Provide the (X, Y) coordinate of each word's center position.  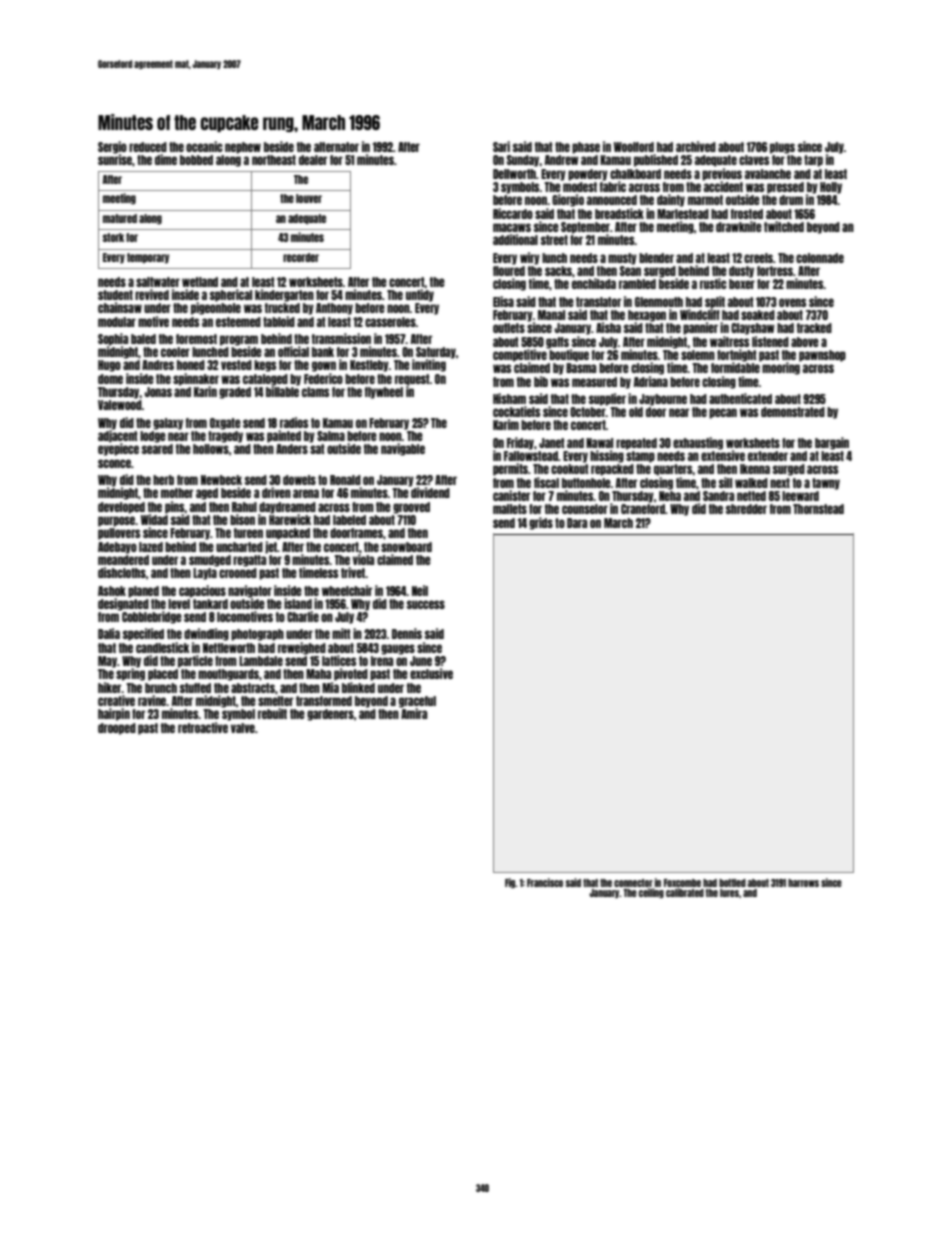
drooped (117, 729)
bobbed (196, 160)
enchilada (594, 283)
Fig (510, 883)
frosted (747, 214)
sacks (558, 271)
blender (656, 258)
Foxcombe (682, 883)
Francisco (545, 882)
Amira (414, 713)
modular (117, 322)
